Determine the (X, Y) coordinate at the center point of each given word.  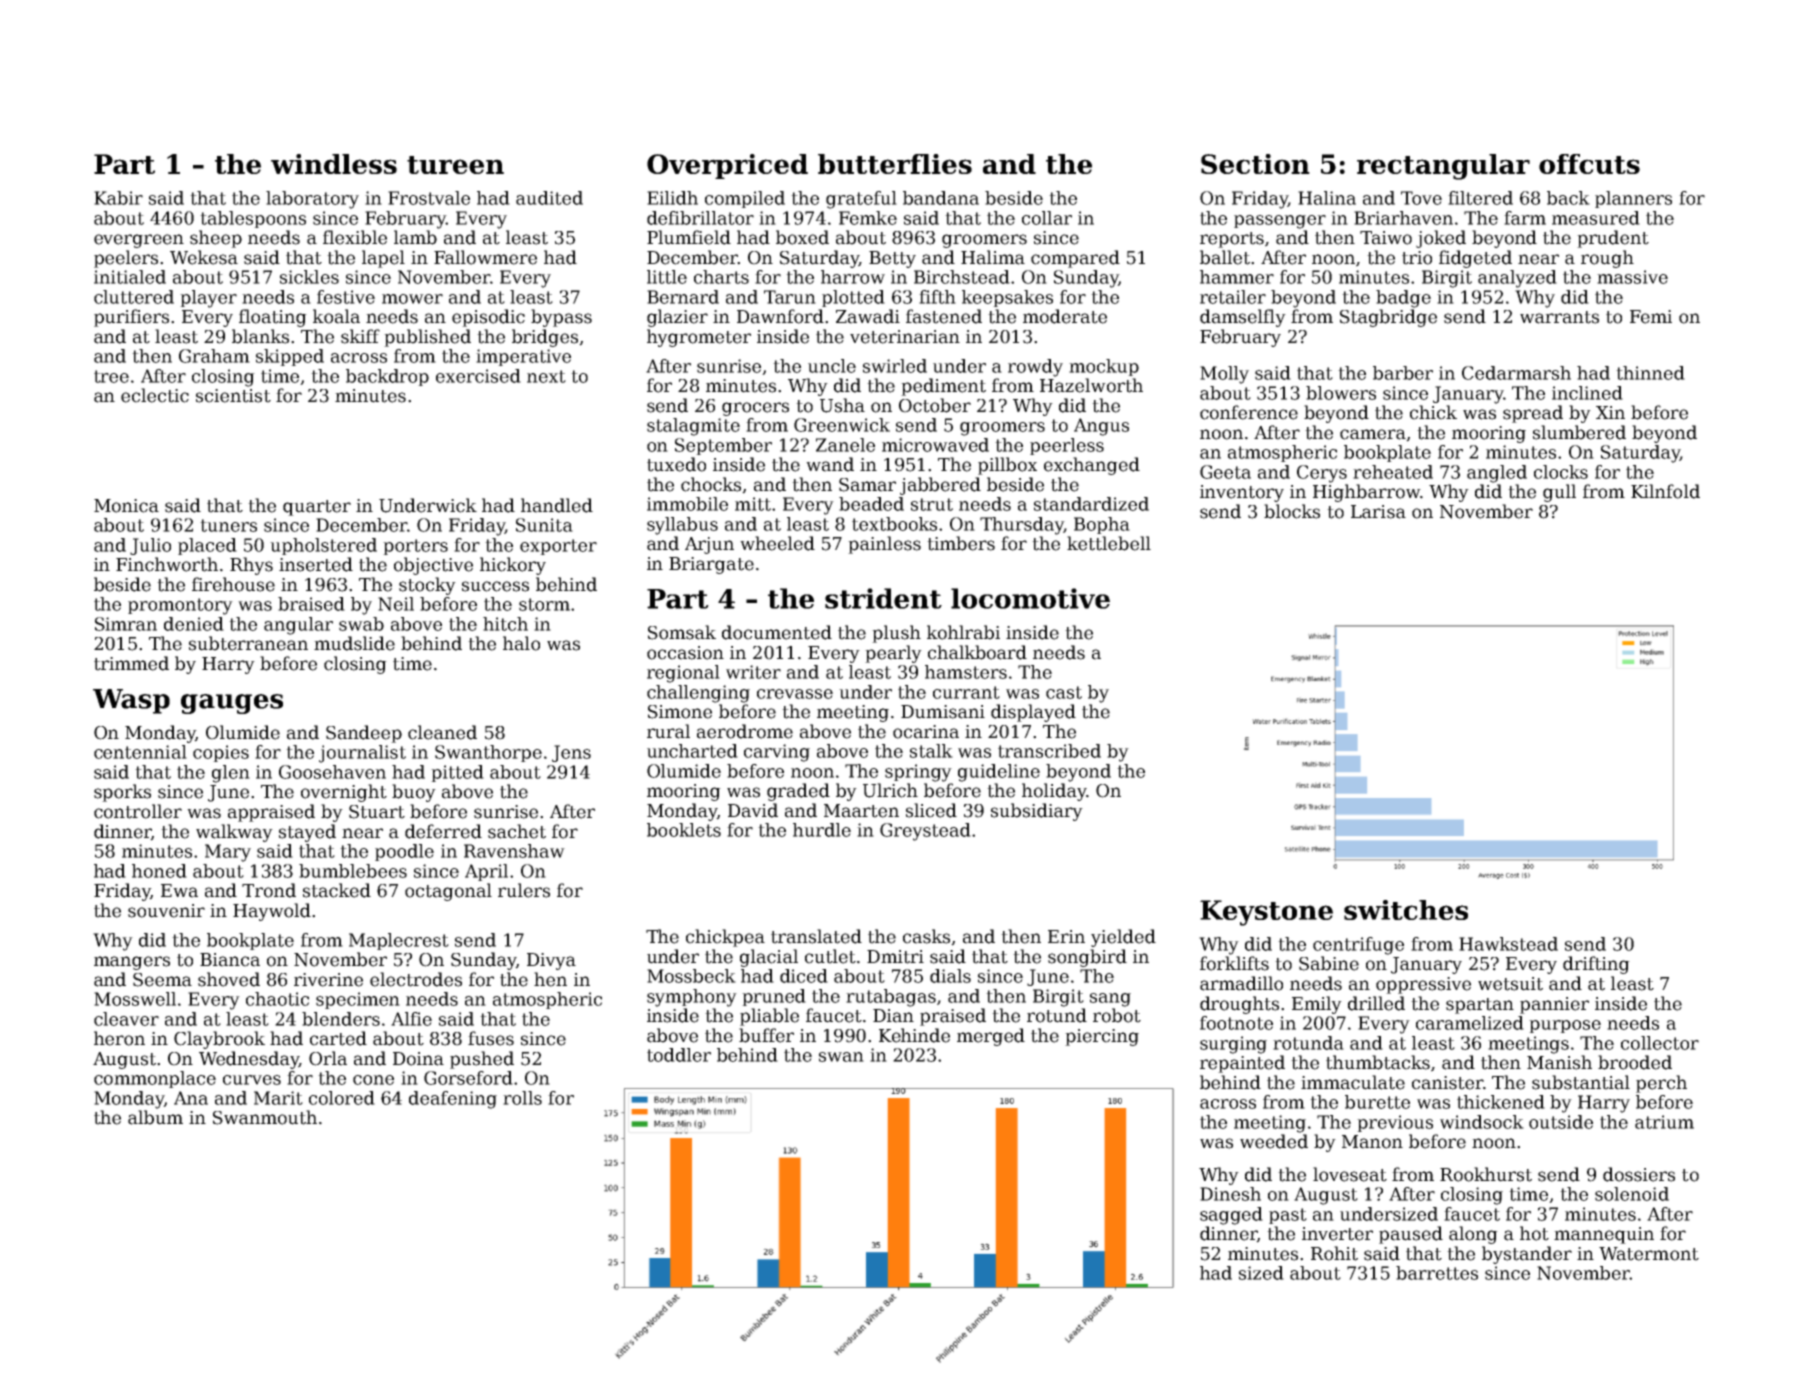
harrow (853, 277)
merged (991, 1037)
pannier (1554, 1005)
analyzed (1517, 279)
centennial (140, 752)
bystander (1527, 1255)
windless (334, 164)
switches (1406, 910)
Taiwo (1386, 238)
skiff (360, 336)
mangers (132, 963)
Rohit (1334, 1253)
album (155, 1117)
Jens (571, 753)
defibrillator (700, 218)
